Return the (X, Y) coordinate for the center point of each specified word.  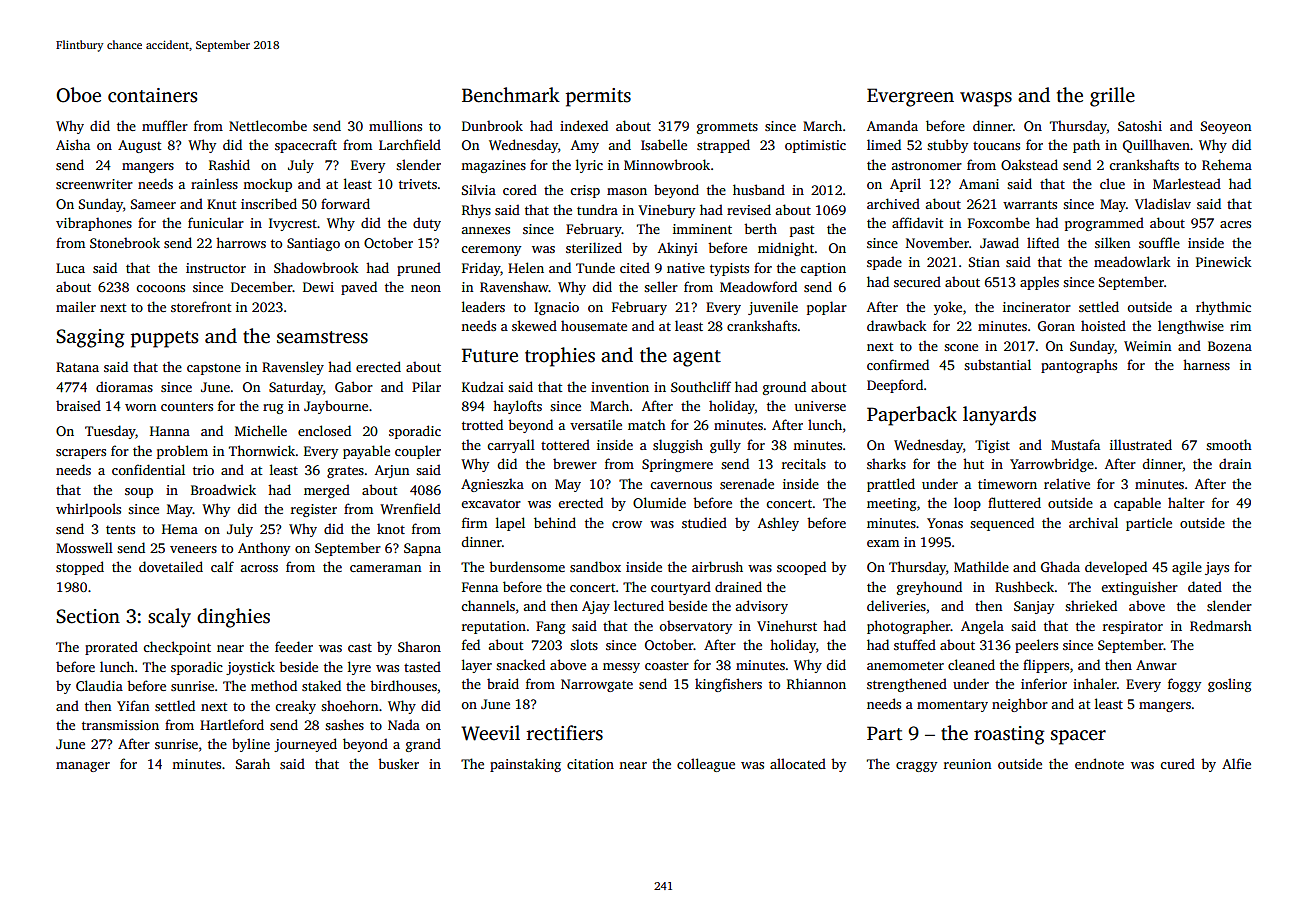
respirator (1133, 627)
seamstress (322, 337)
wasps (986, 99)
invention (620, 387)
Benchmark (511, 95)
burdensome (527, 566)
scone (961, 347)
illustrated (1141, 444)
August (139, 146)
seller (661, 286)
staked (321, 685)
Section (88, 616)
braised (78, 405)
